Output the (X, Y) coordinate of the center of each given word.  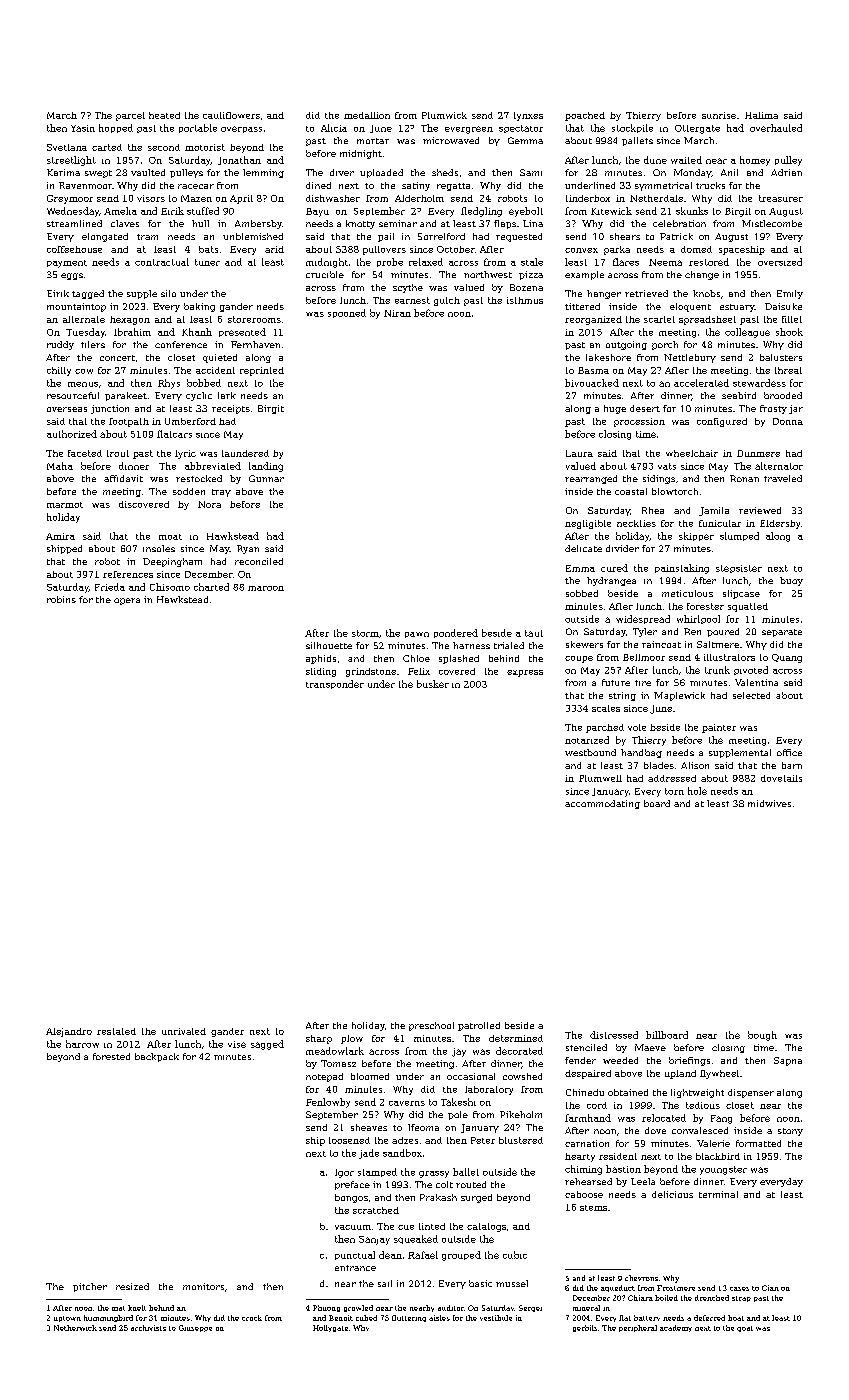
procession (639, 422)
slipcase (741, 594)
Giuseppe (195, 1328)
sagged (267, 1045)
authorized (72, 434)
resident (618, 1156)
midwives (769, 803)
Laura (579, 453)
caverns (407, 1103)
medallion (367, 115)
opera (127, 601)
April (241, 199)
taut (534, 633)
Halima (761, 115)
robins (61, 599)
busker (433, 684)
